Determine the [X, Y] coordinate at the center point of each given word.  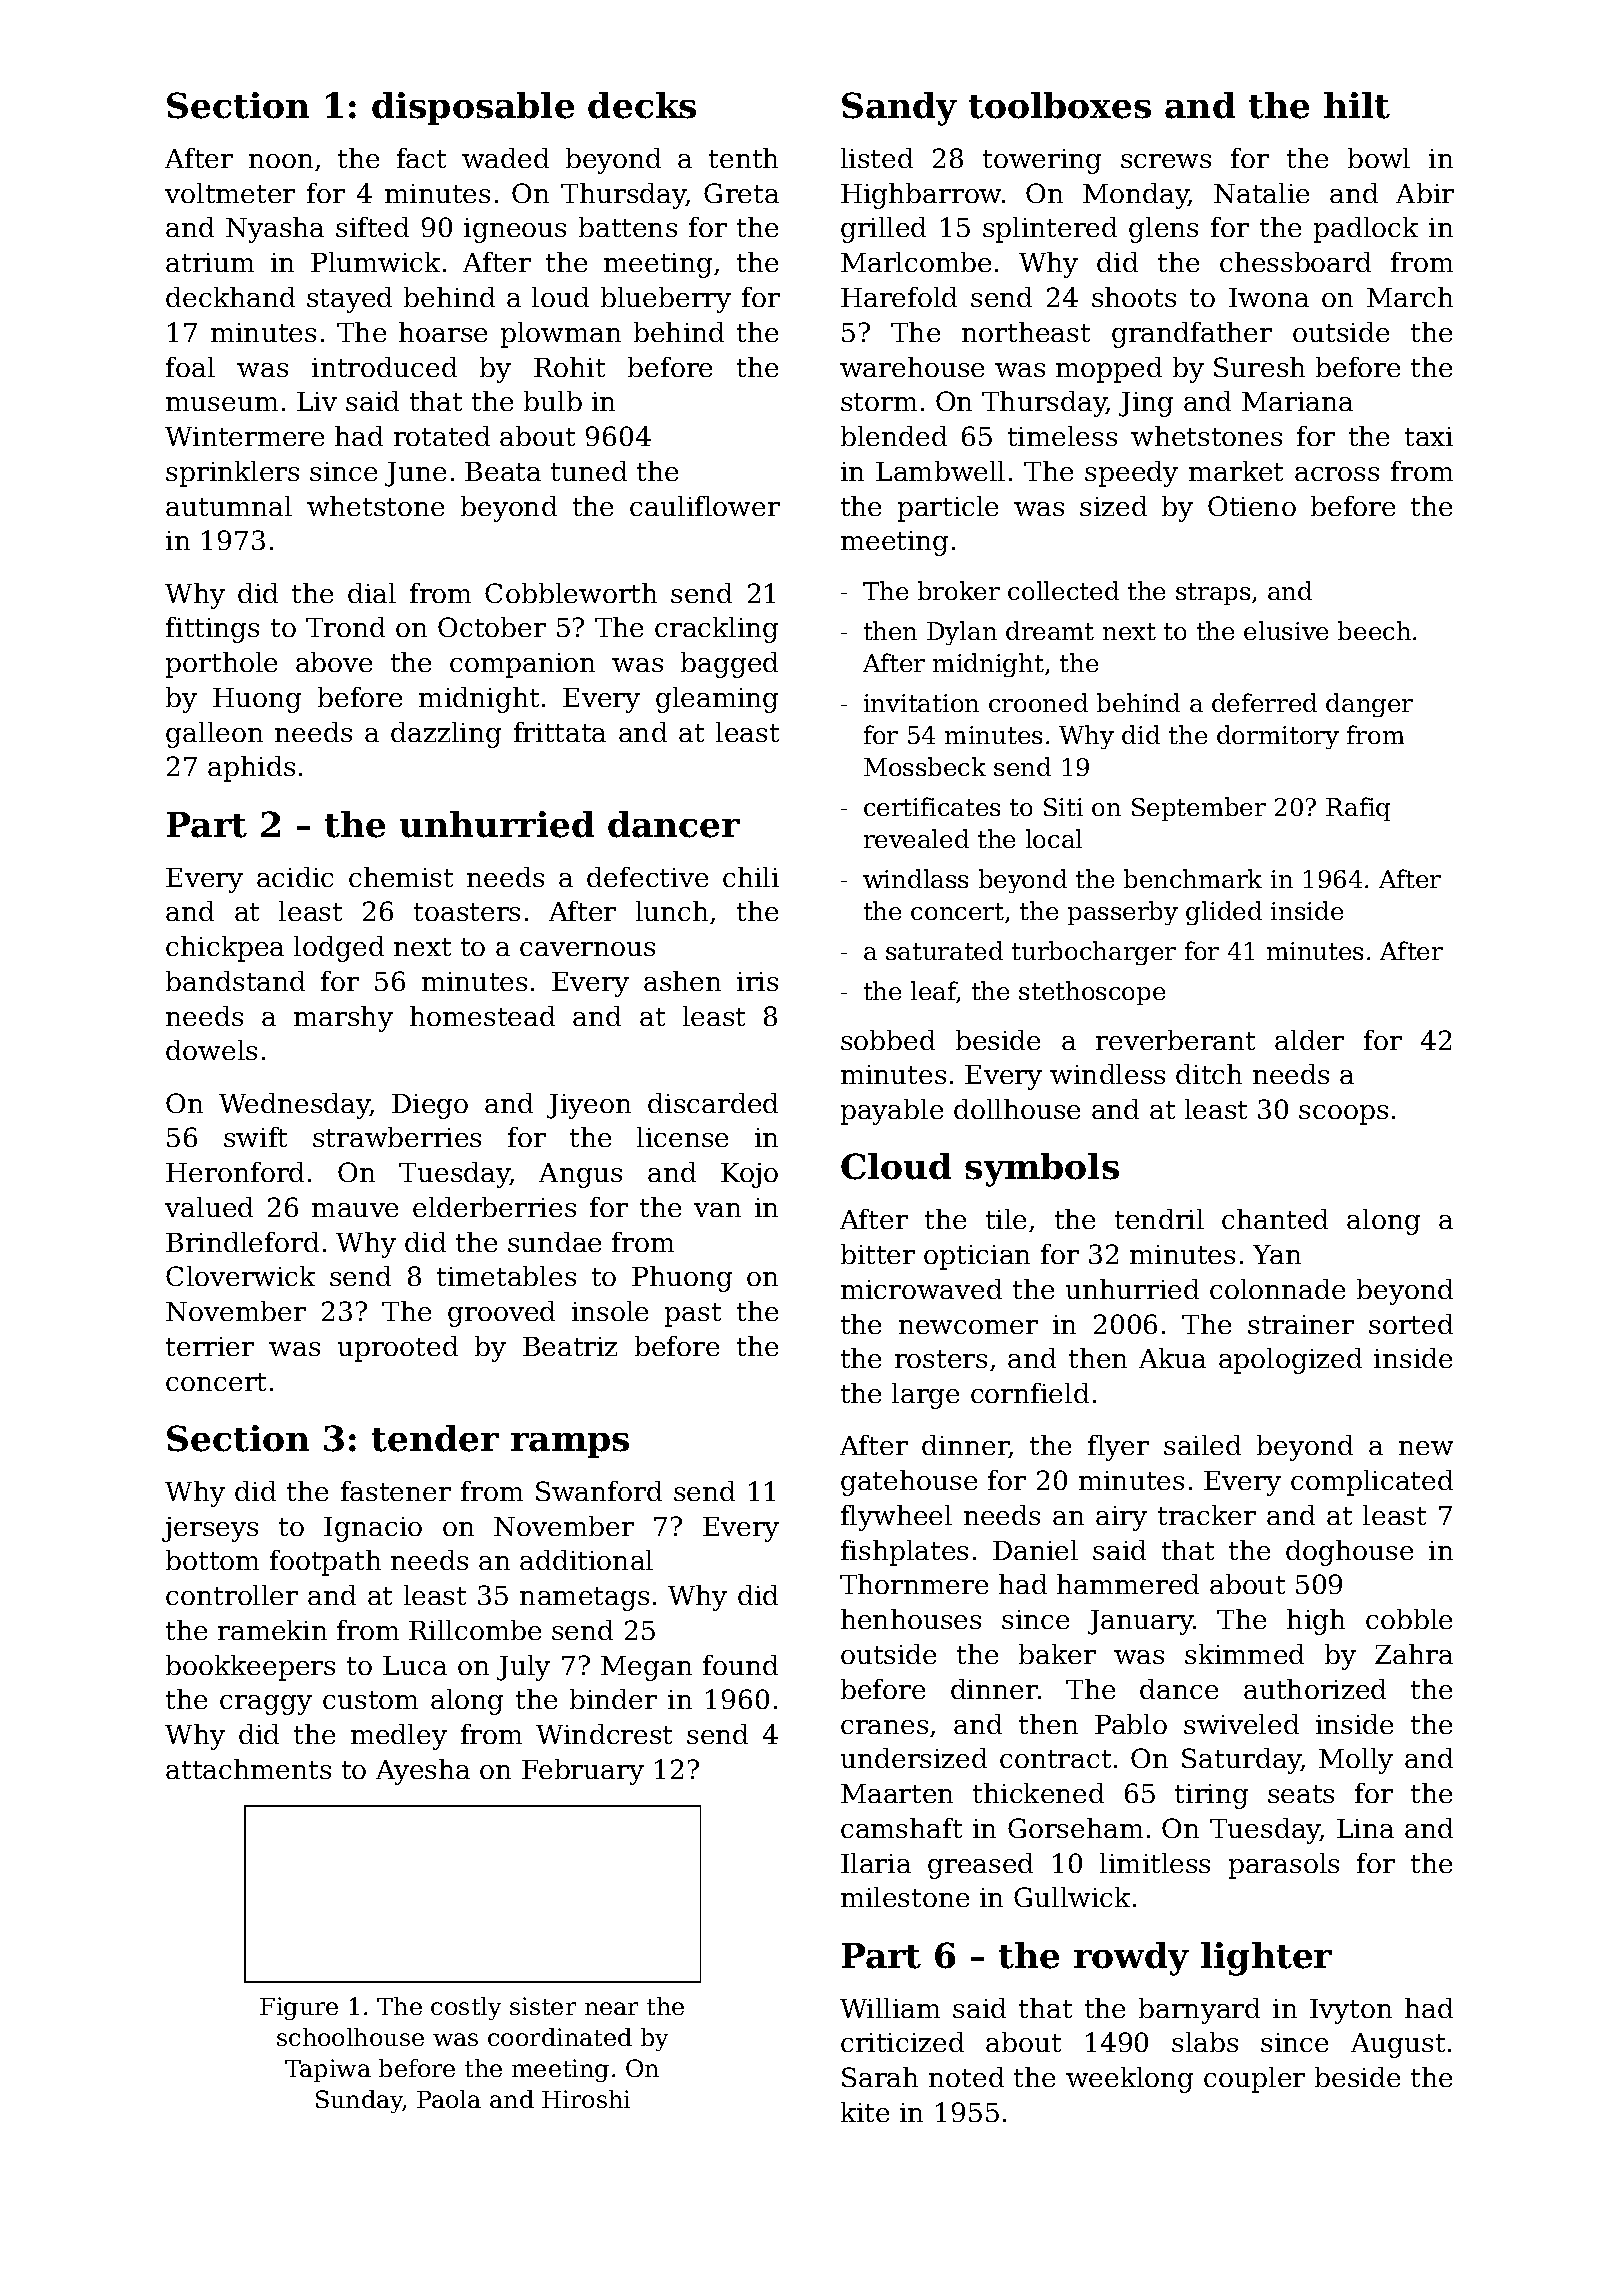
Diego [430, 1106]
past [693, 1315]
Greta [741, 193]
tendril [1159, 1219]
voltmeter [230, 193]
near [611, 2008]
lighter [1266, 1959]
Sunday [359, 2101]
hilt [1357, 105]
